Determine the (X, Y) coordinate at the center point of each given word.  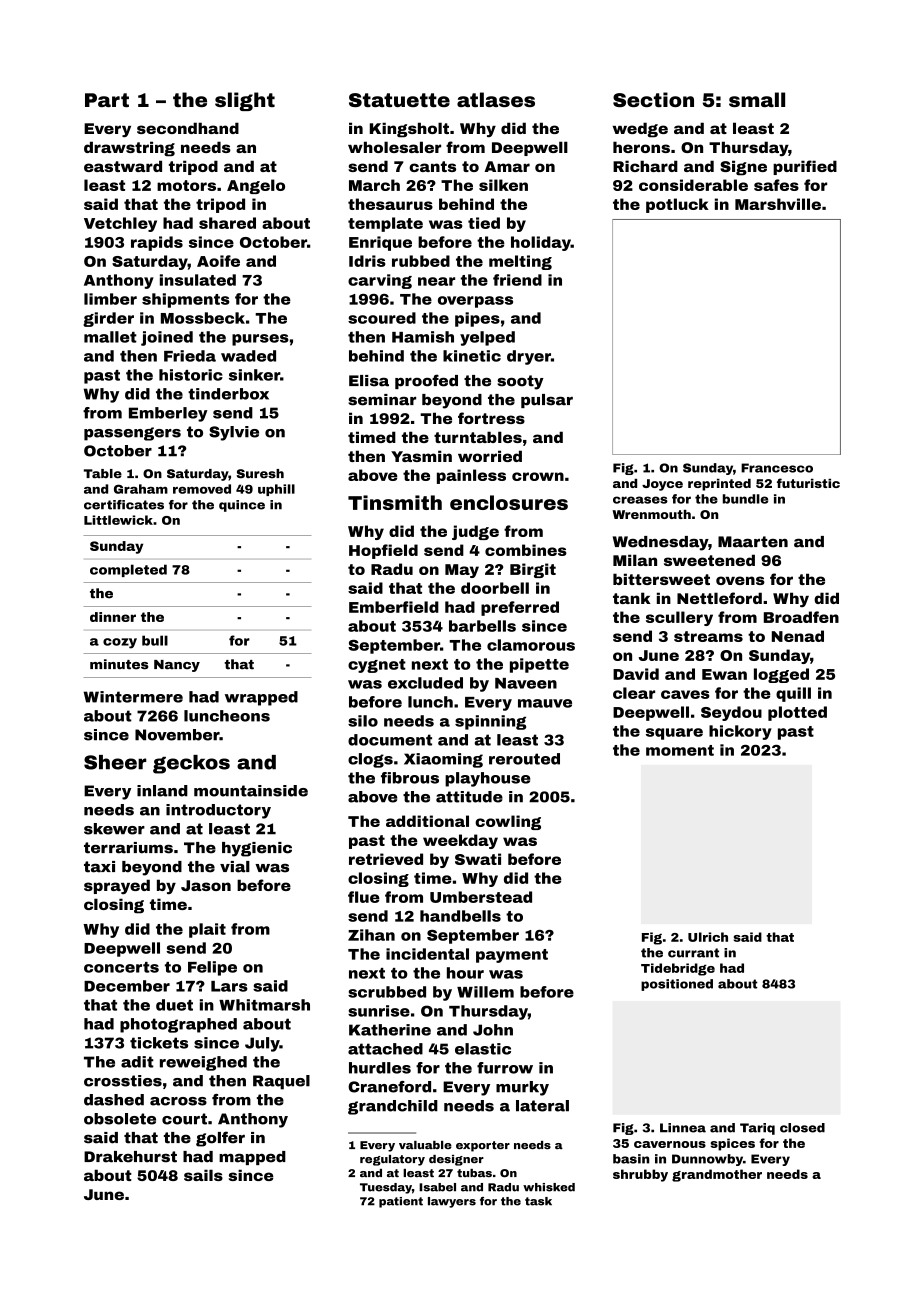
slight (245, 101)
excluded (425, 683)
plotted (797, 713)
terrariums (128, 848)
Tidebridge (678, 969)
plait (207, 930)
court (184, 1119)
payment (512, 956)
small (757, 99)
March (374, 185)
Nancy (177, 666)
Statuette (399, 100)
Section (653, 99)
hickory (740, 732)
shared (227, 223)
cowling (508, 822)
